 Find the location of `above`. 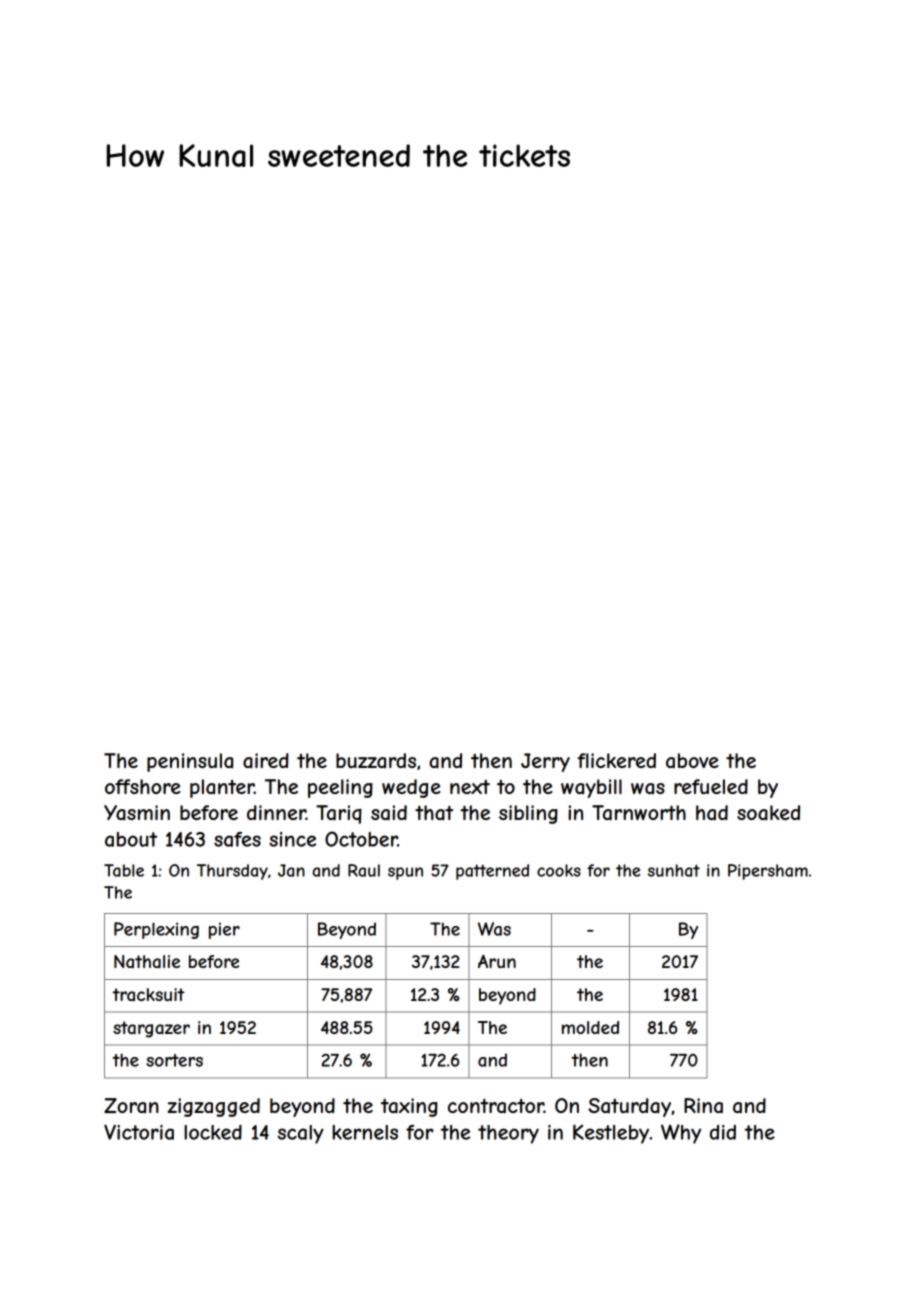

above is located at coordinates (692, 761).
